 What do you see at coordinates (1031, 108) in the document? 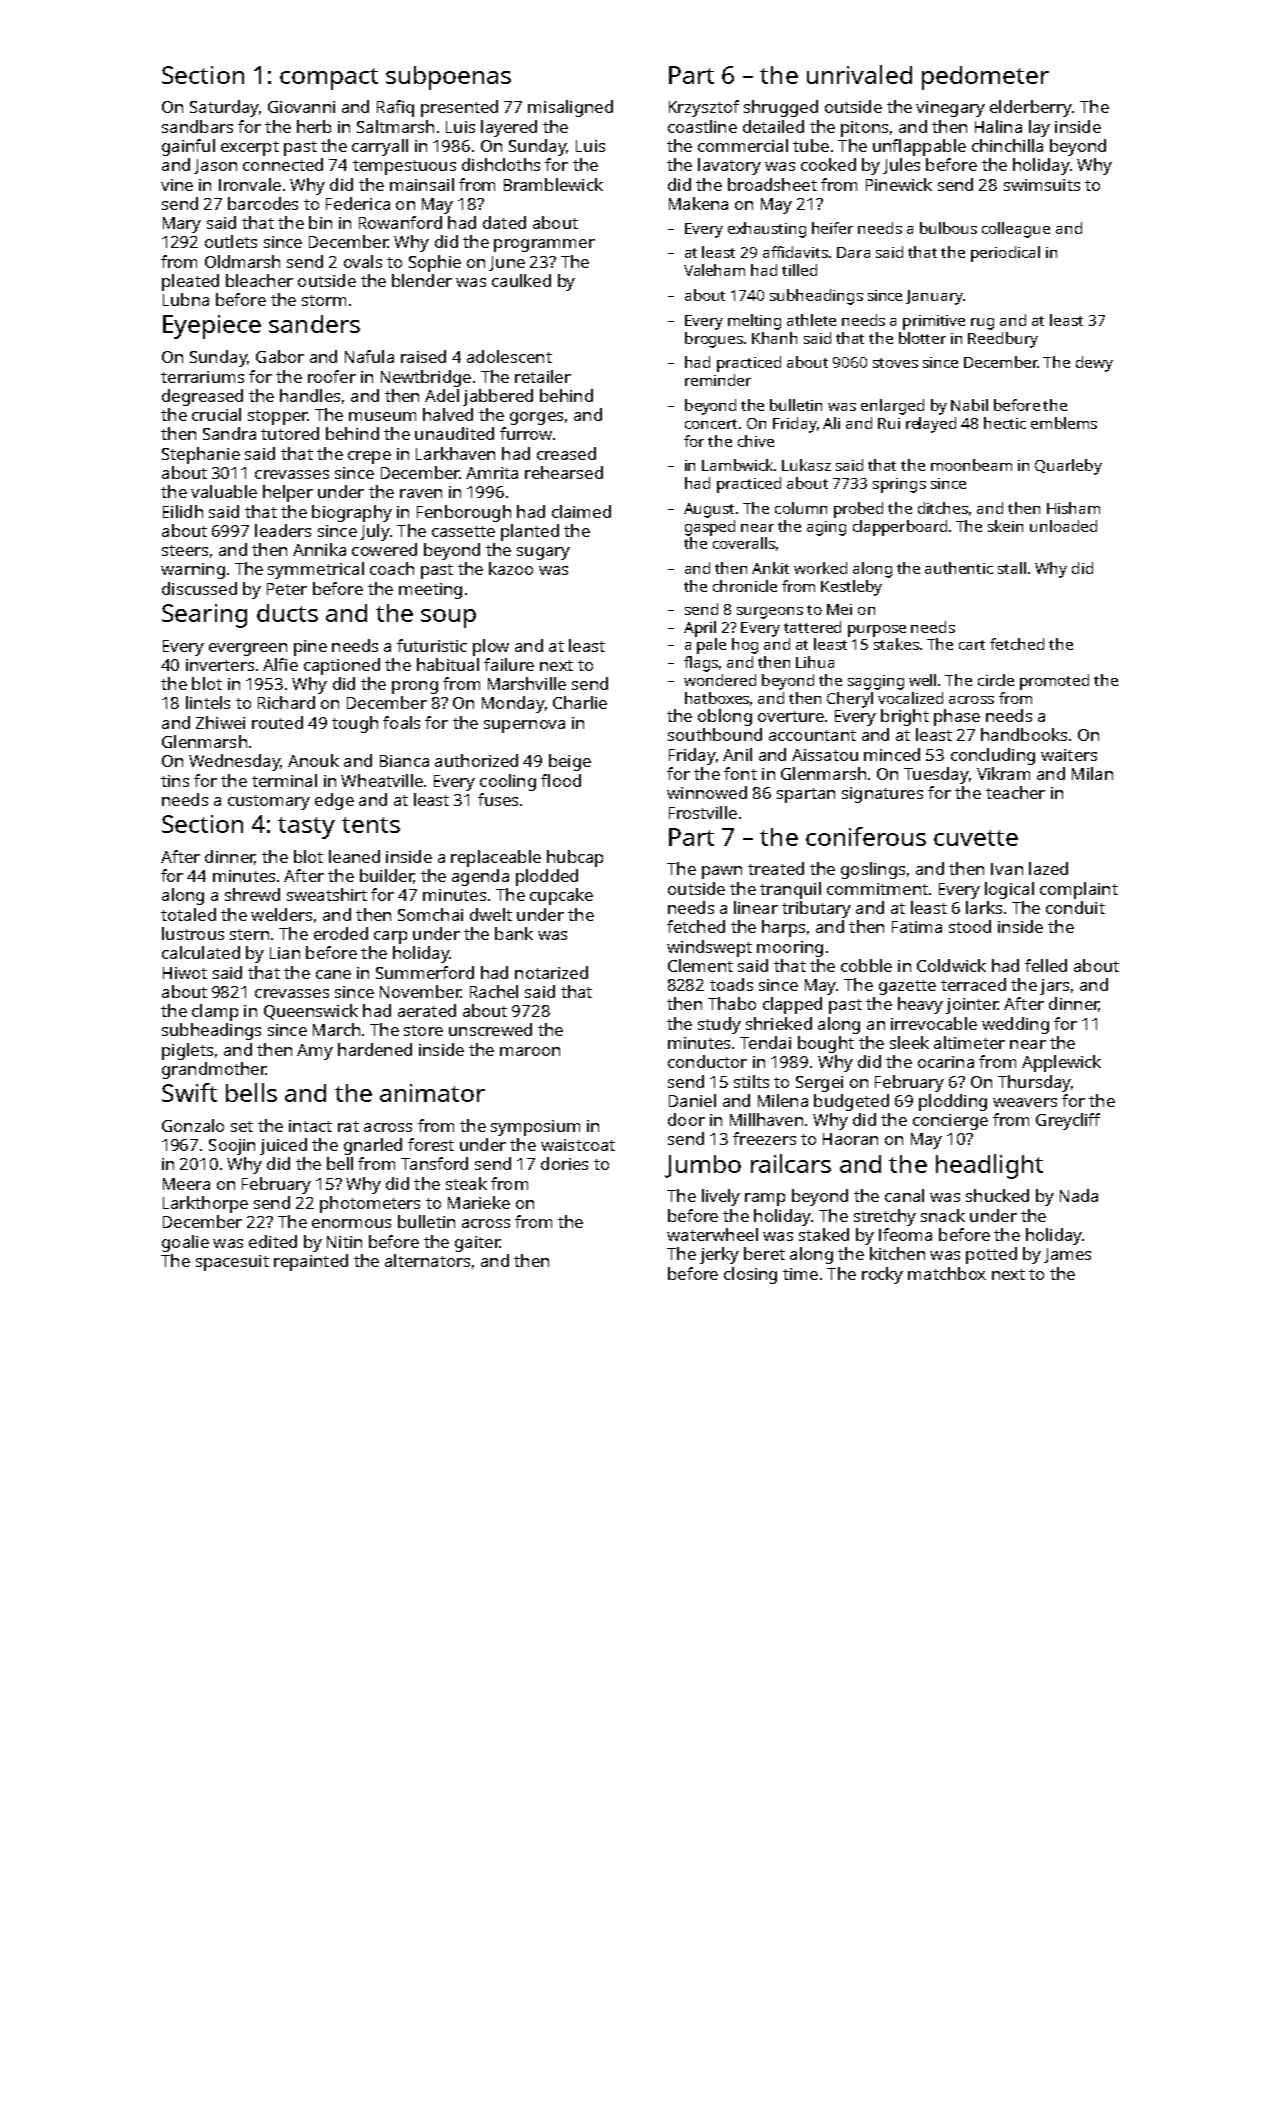
I see `elderberry` at bounding box center [1031, 108].
